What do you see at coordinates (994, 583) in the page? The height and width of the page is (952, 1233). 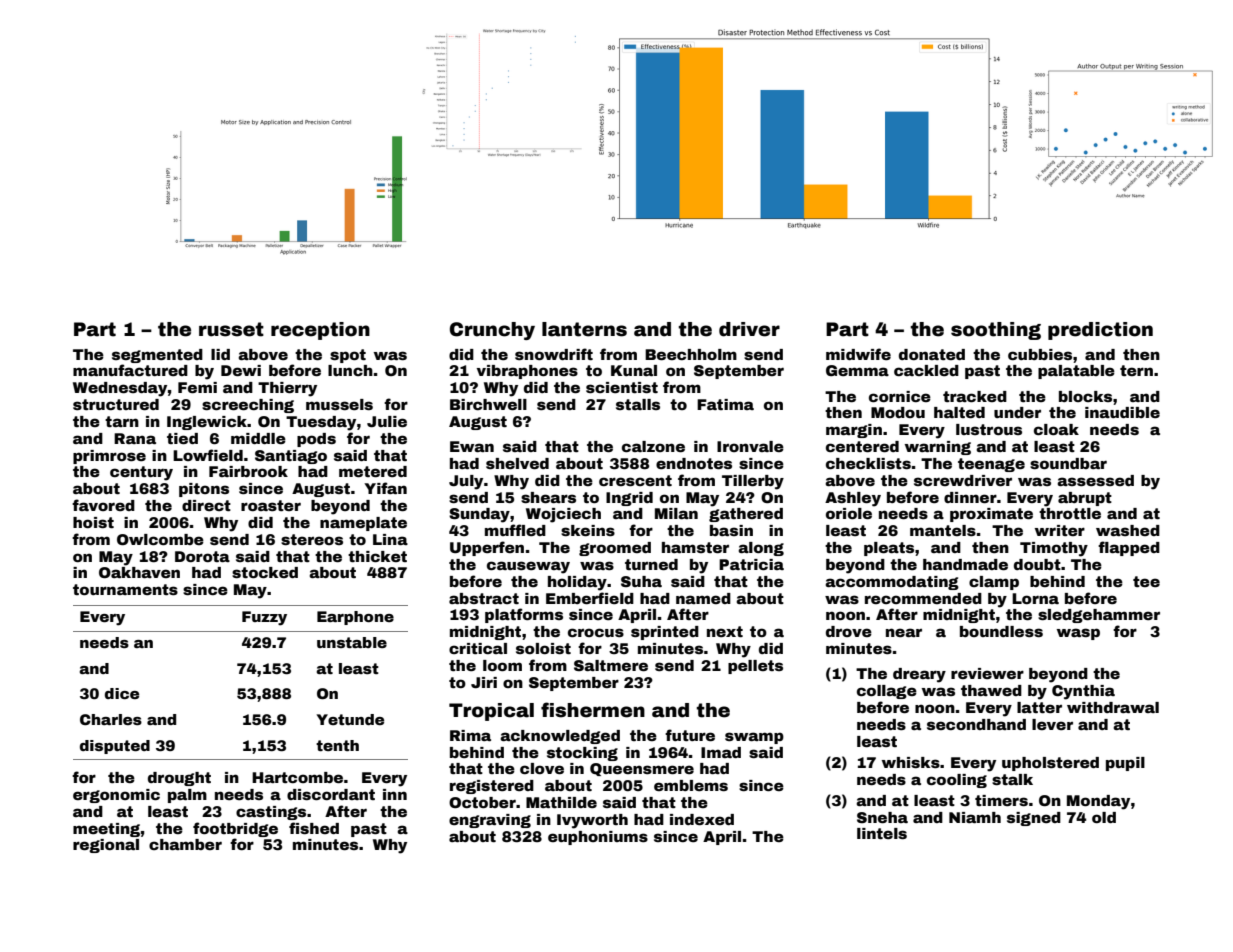 I see `clamp` at bounding box center [994, 583].
